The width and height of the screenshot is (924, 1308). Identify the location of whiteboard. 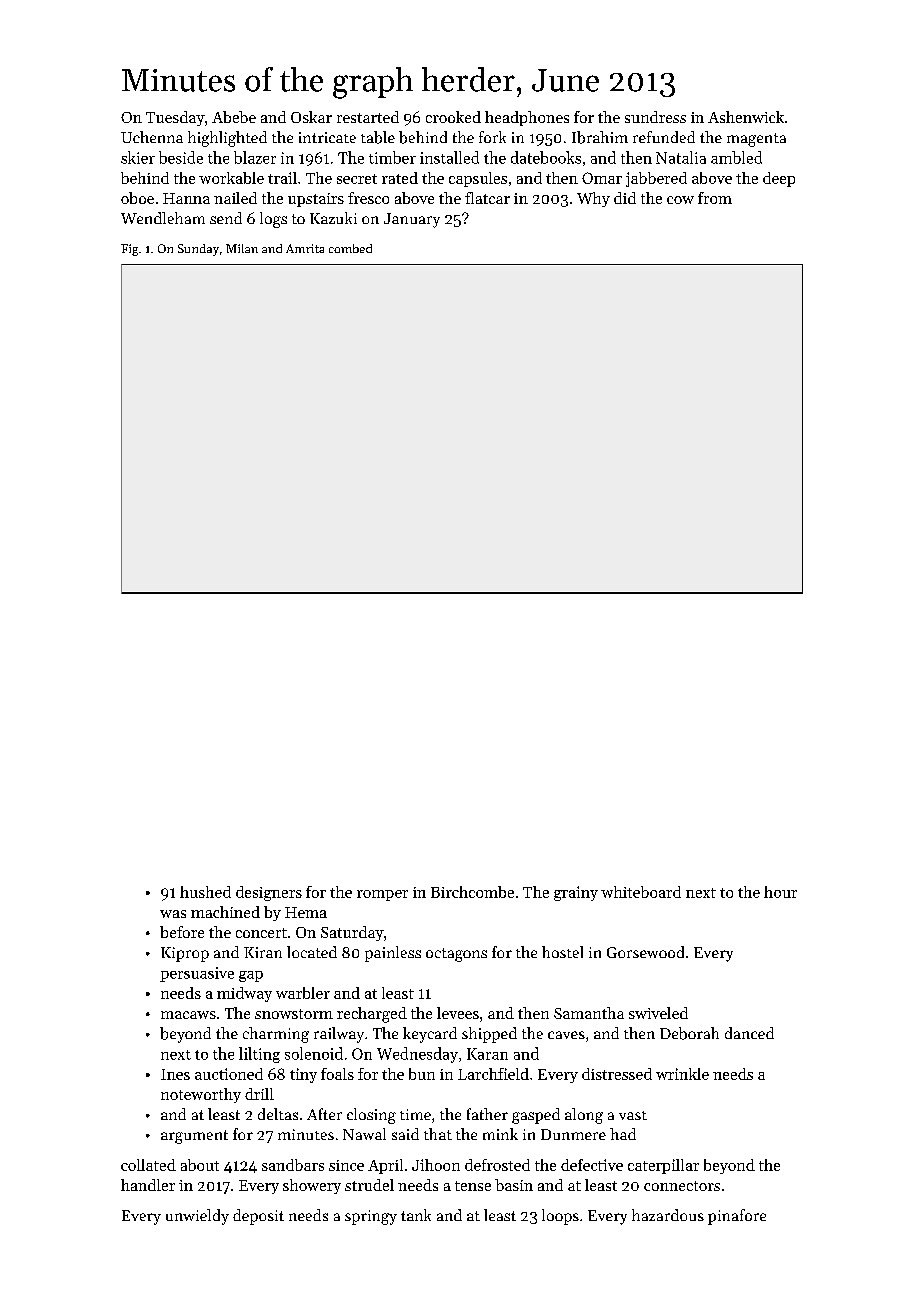
(641, 892).
